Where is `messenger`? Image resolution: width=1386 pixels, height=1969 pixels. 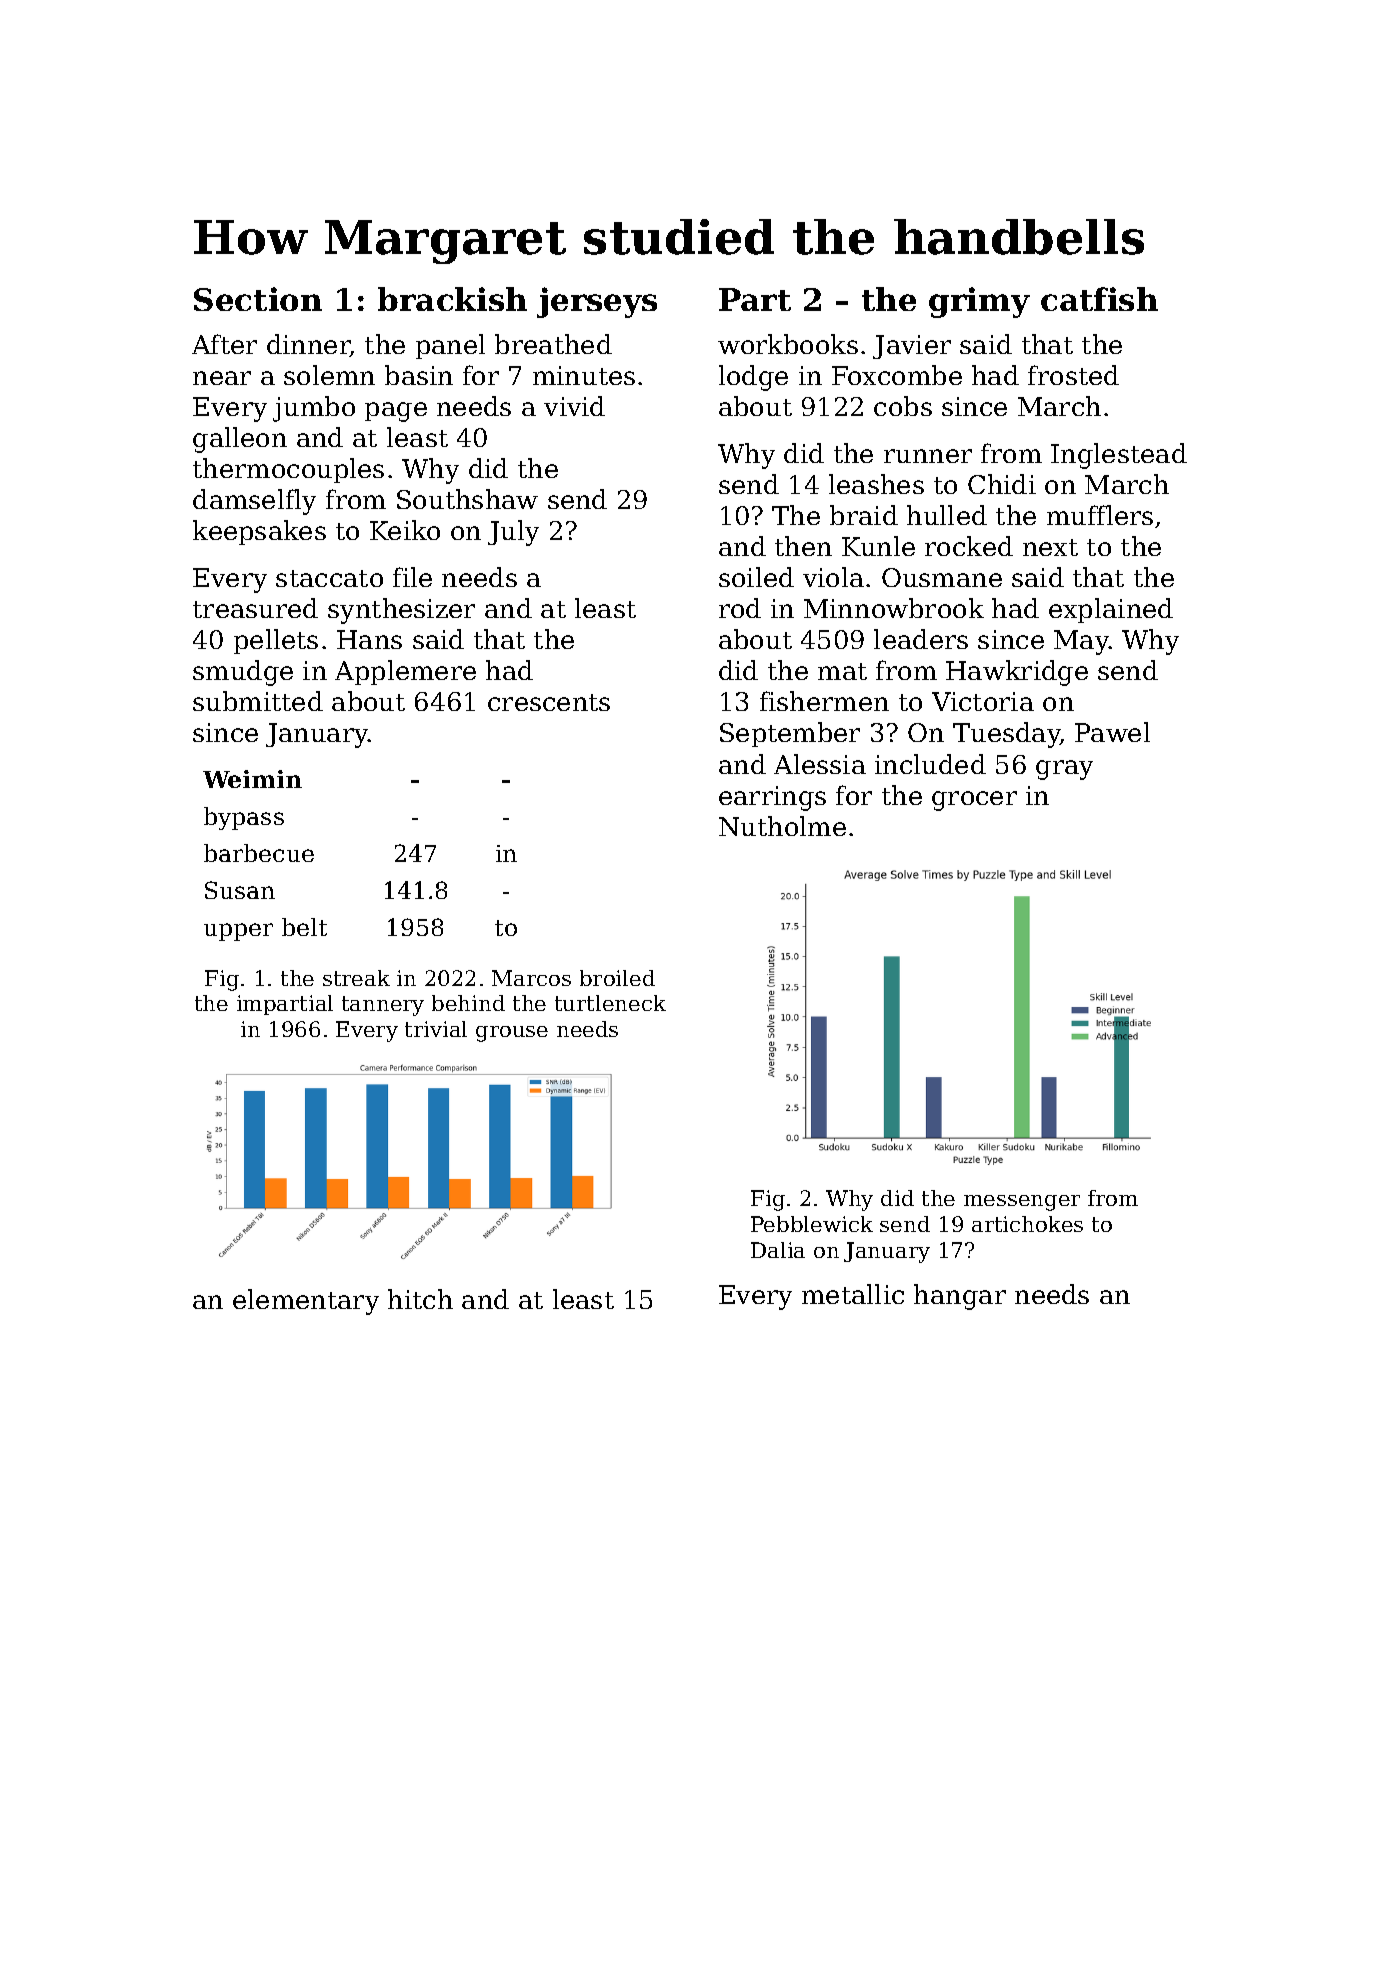
messenger is located at coordinates (1022, 1203).
